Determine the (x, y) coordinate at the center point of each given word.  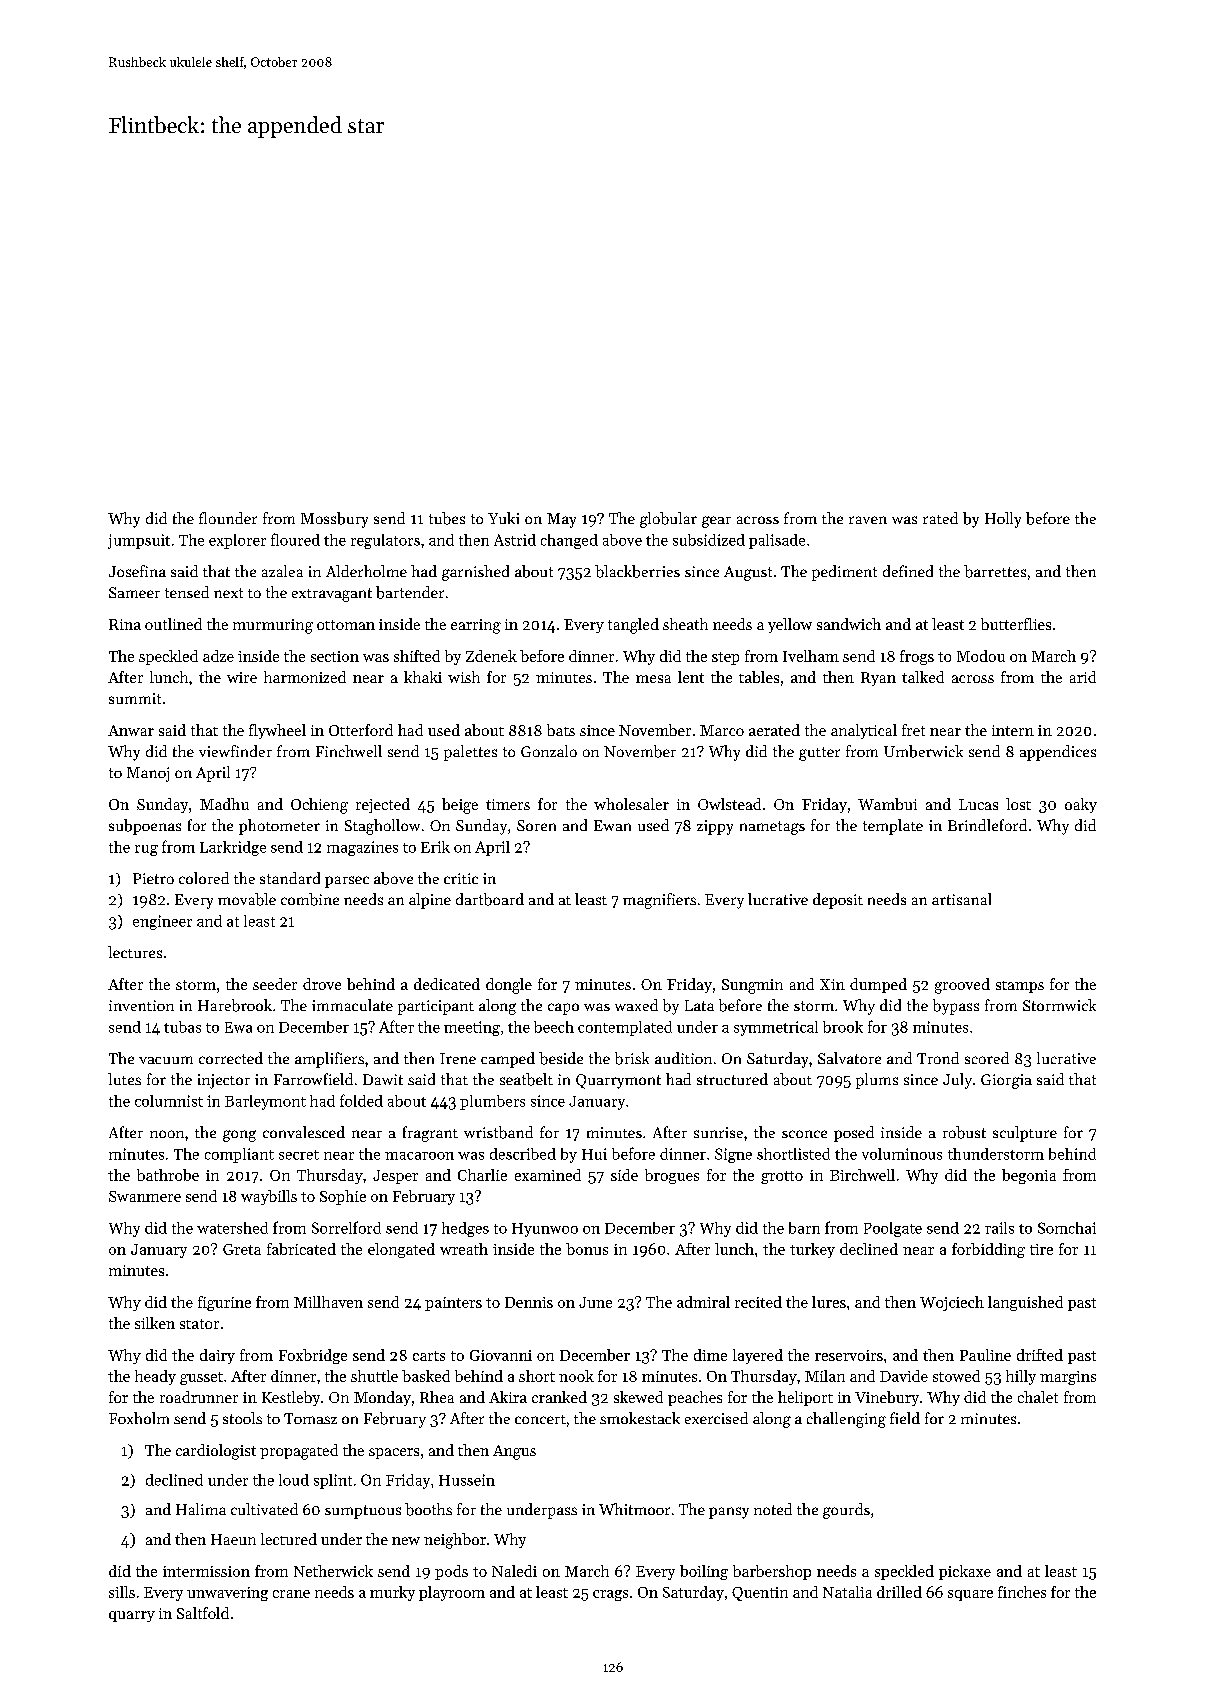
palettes (470, 753)
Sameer (134, 592)
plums (877, 1081)
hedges (465, 1229)
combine (310, 899)
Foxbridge (313, 1356)
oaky (1081, 805)
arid (1083, 677)
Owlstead (729, 804)
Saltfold (203, 1613)
